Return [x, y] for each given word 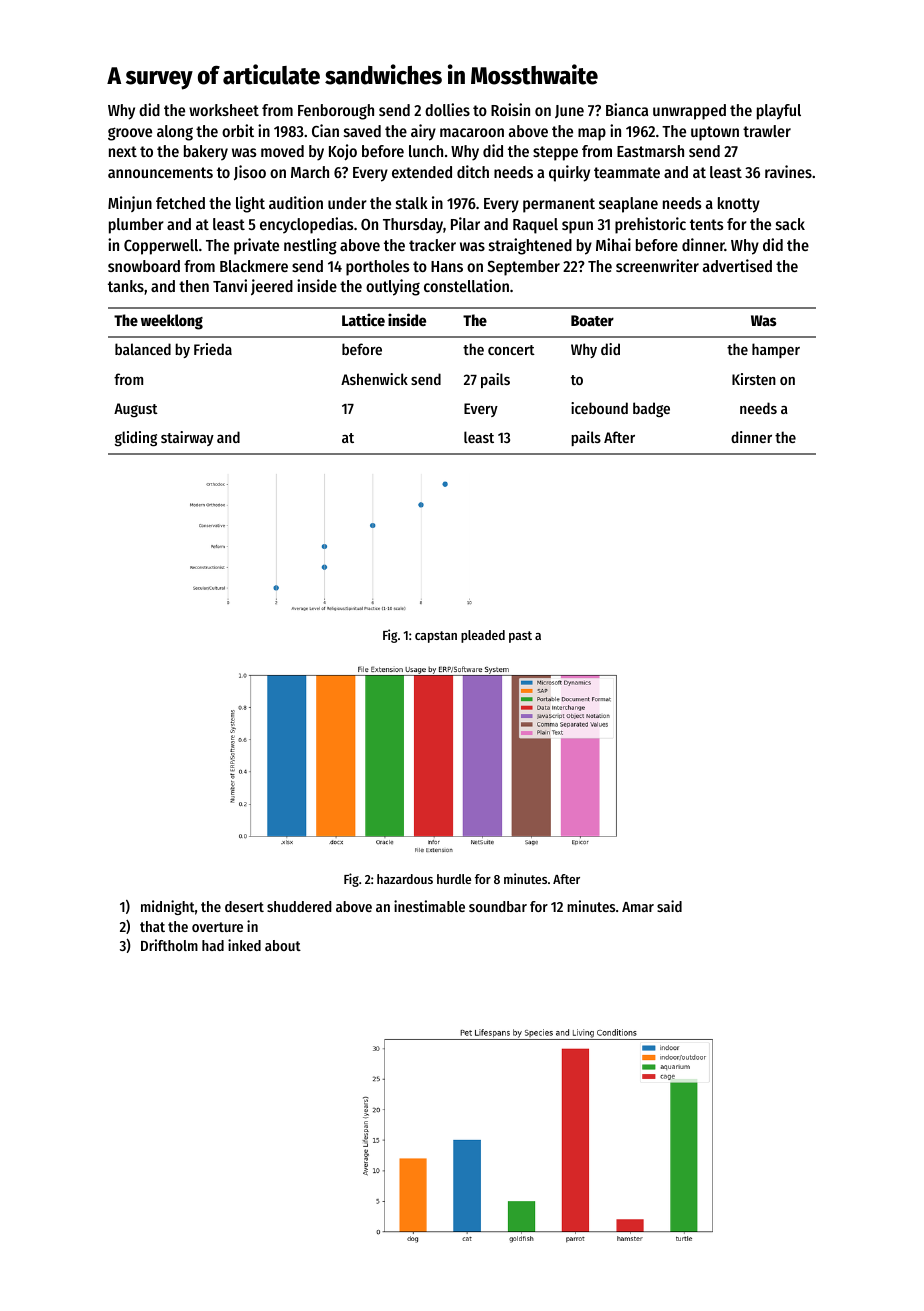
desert [244, 906]
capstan [436, 637]
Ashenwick [374, 379]
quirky [569, 173]
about [283, 945]
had [213, 945]
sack [790, 224]
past [520, 637]
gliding [136, 439]
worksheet [224, 110]
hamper [776, 350]
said [669, 906]
